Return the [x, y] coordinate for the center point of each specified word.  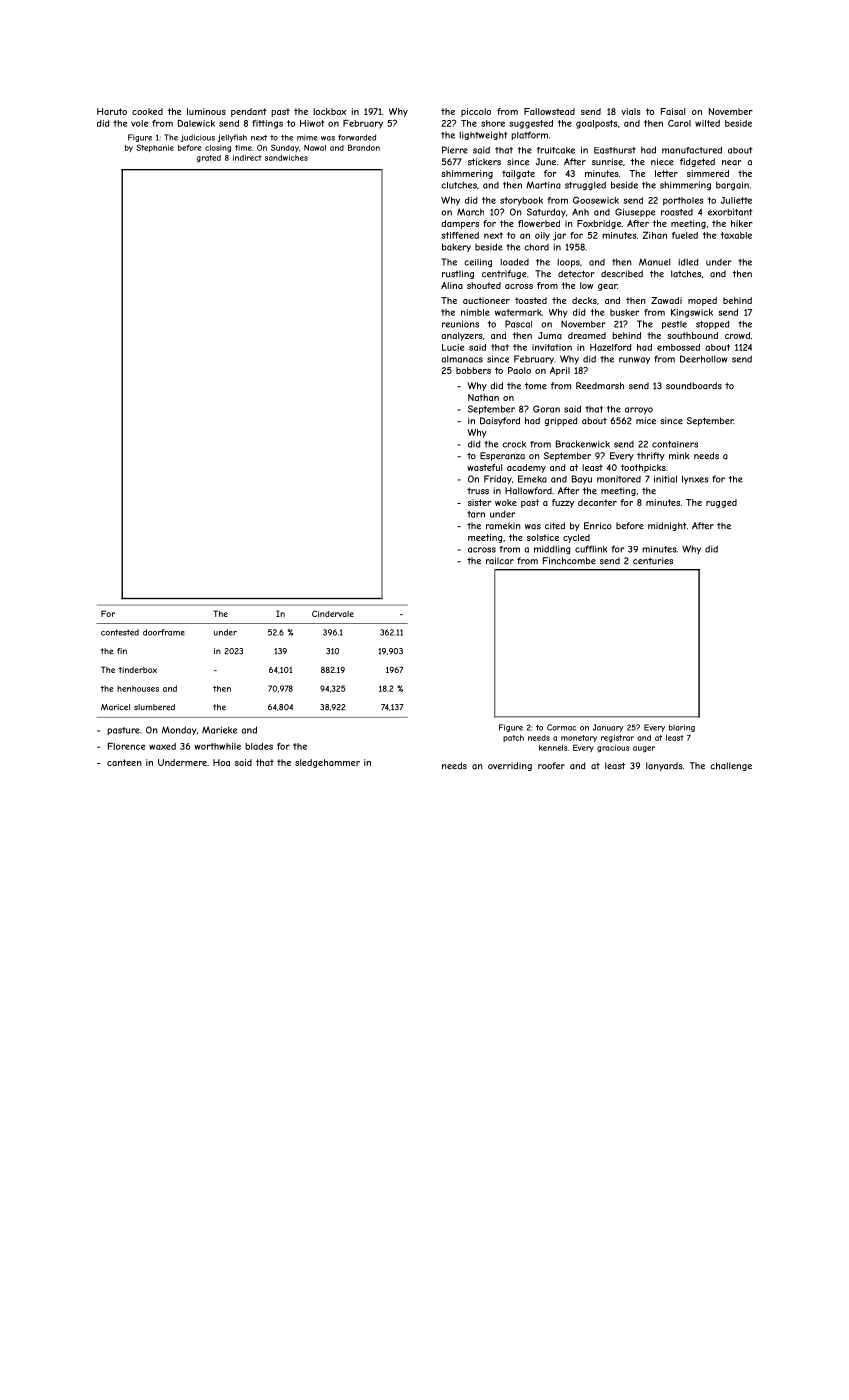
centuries [653, 561]
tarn [476, 514]
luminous [206, 111]
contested [120, 632]
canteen [124, 762]
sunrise [607, 162]
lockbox [329, 111]
